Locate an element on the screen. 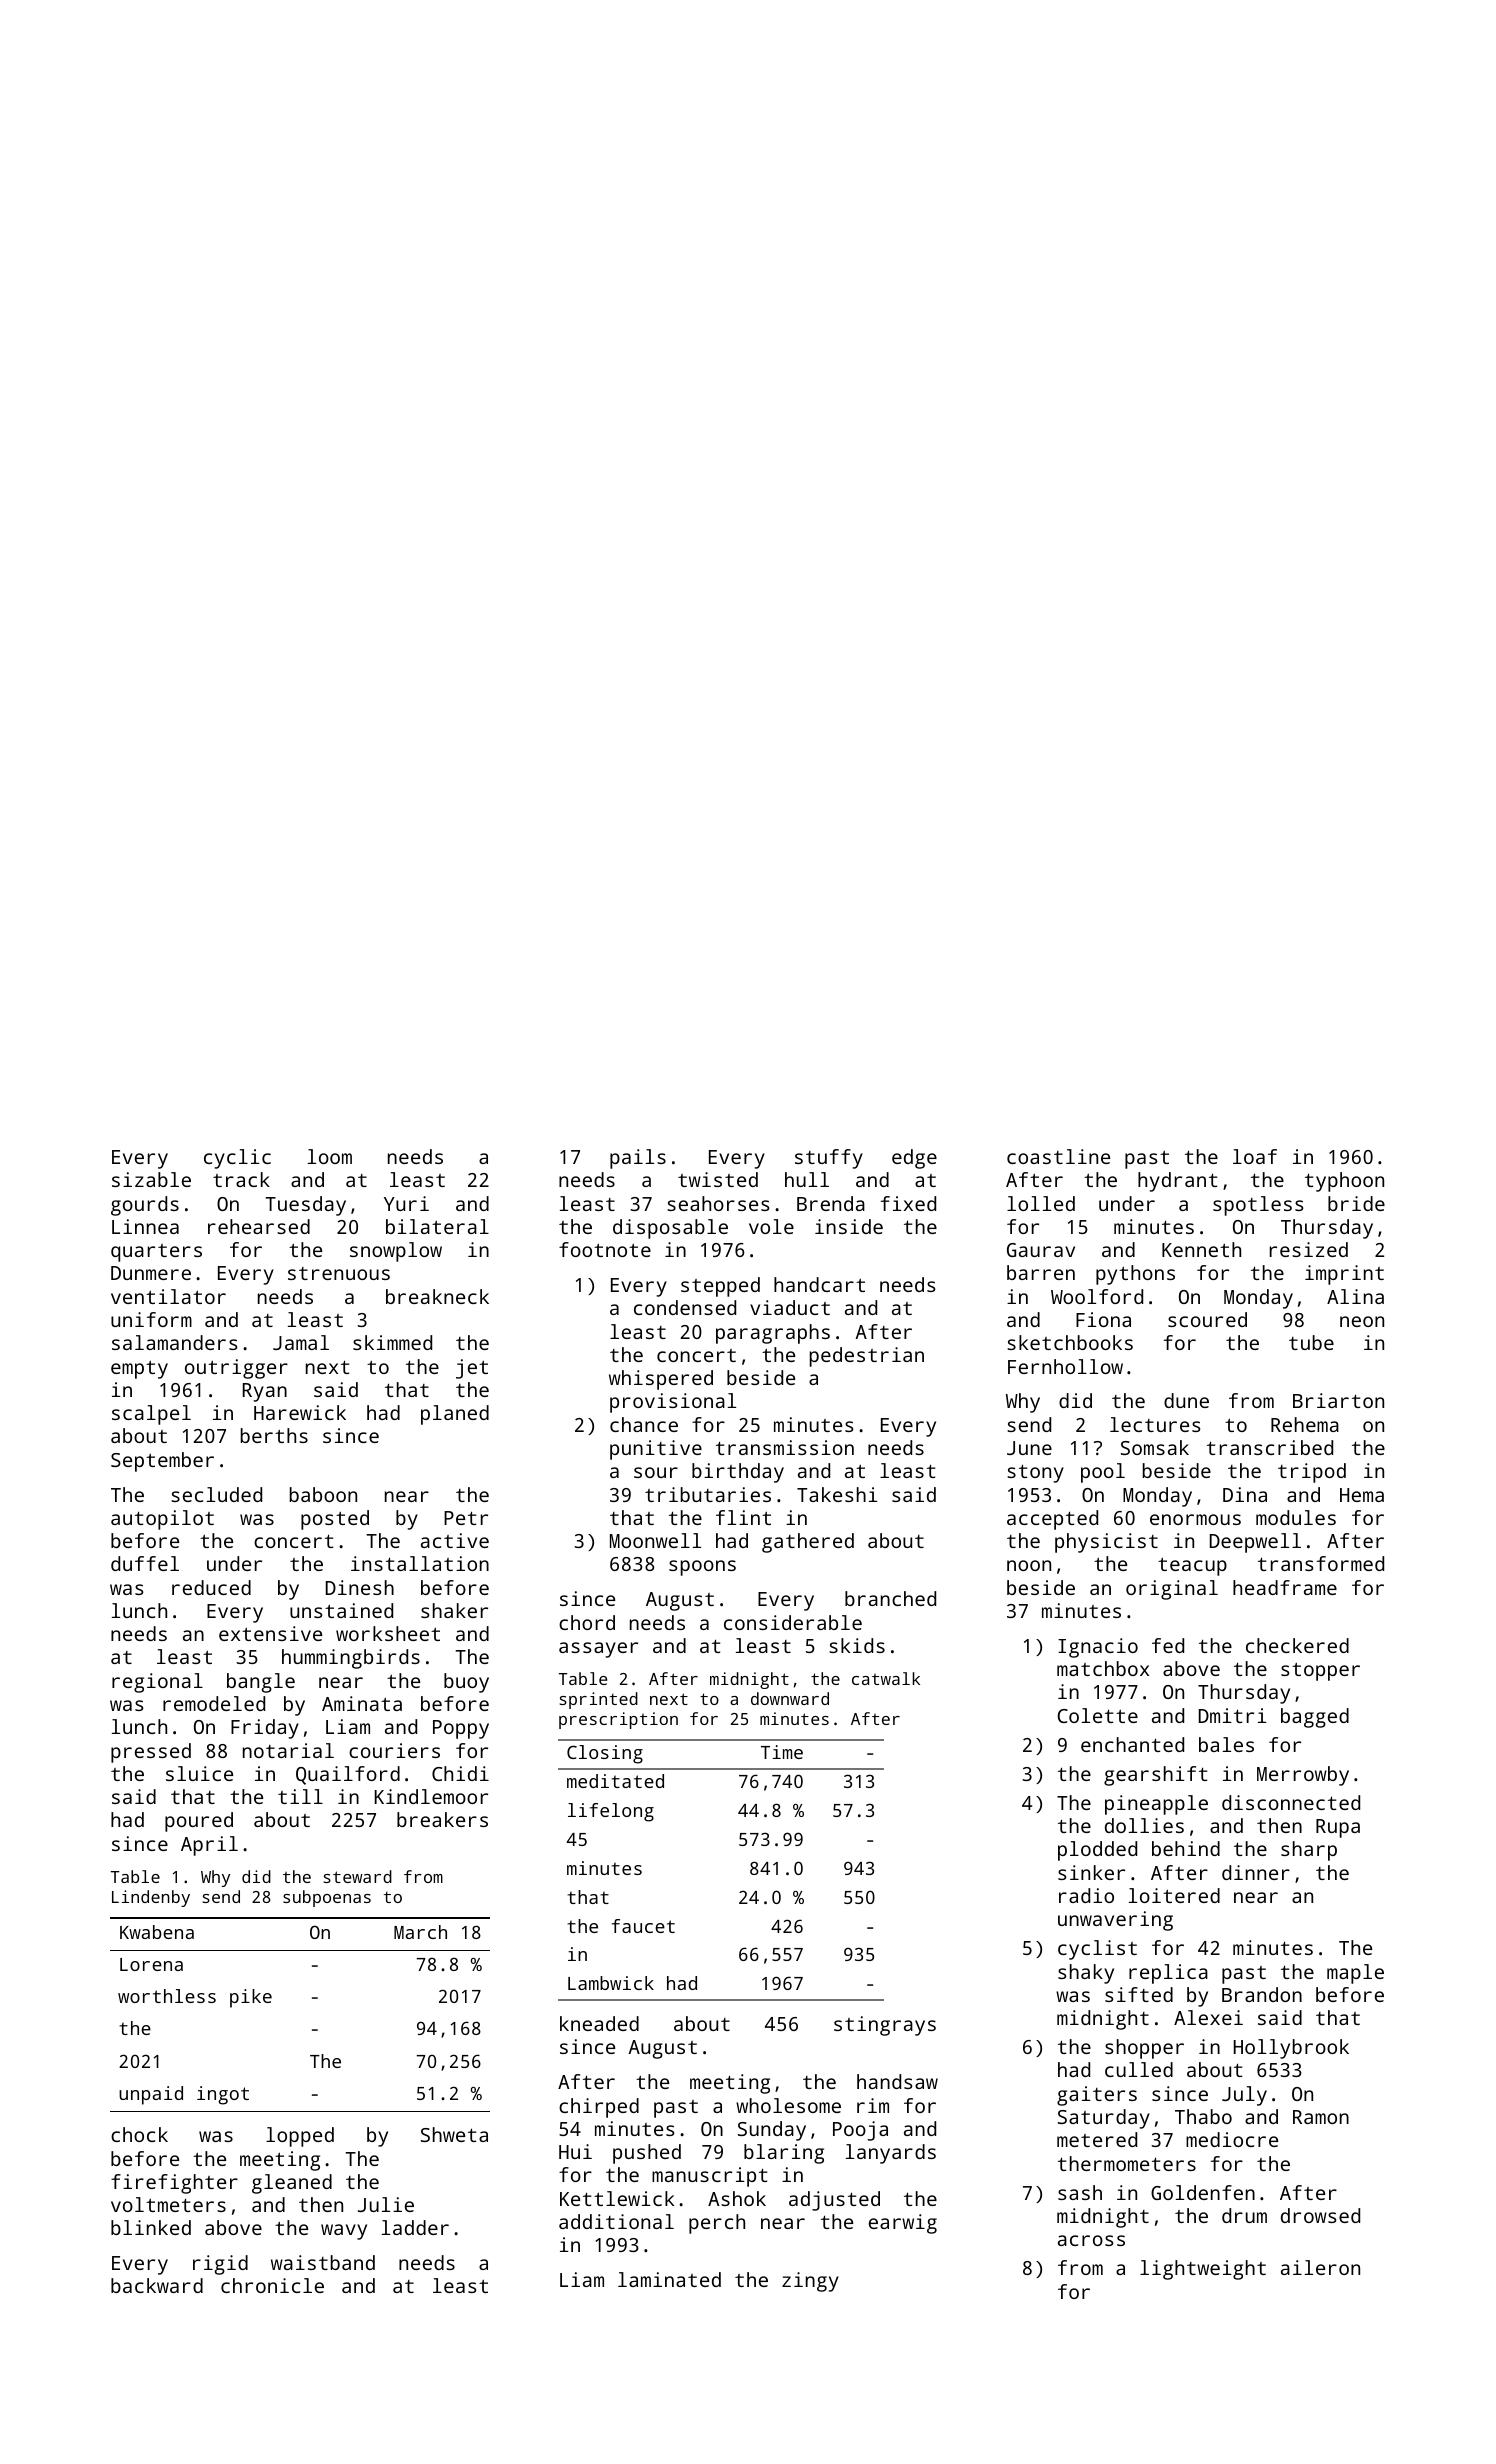 This screenshot has width=1496, height=2464. Alina is located at coordinates (1355, 1296).
